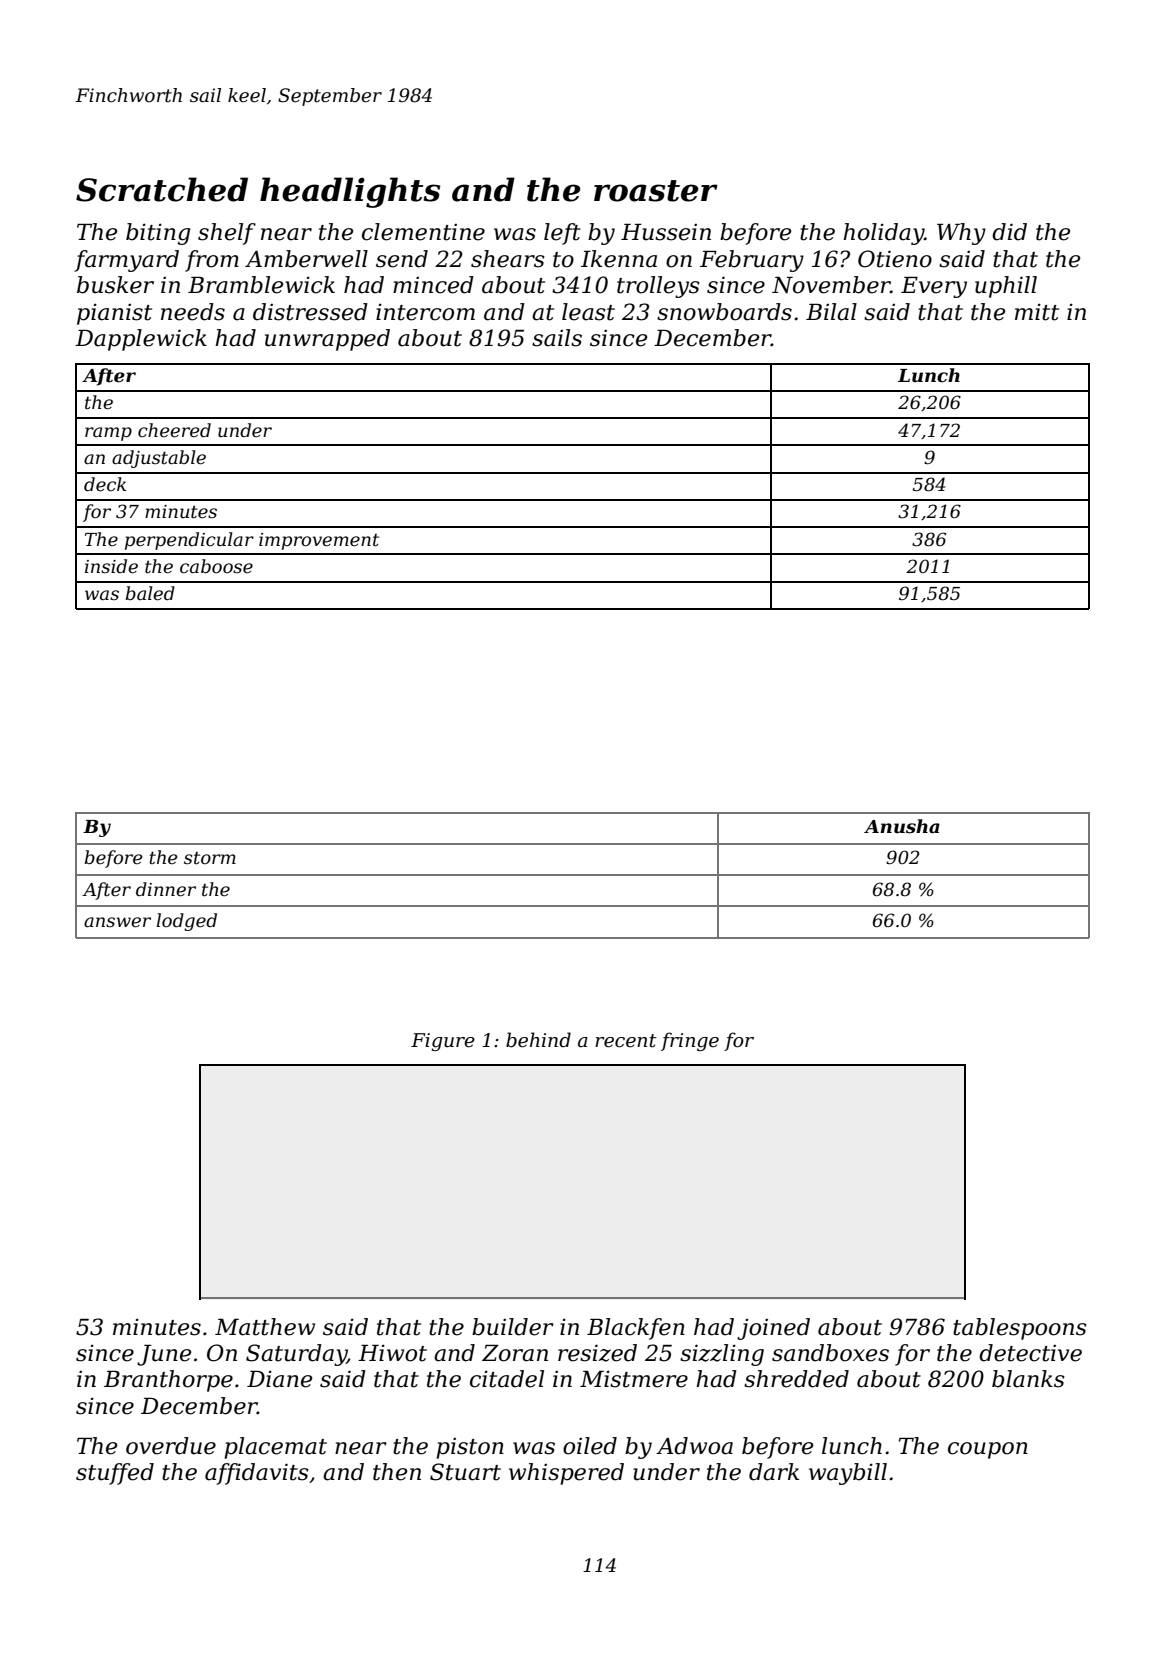  Describe the element at coordinates (694, 1446) in the page. I see `Adwoa` at that location.
